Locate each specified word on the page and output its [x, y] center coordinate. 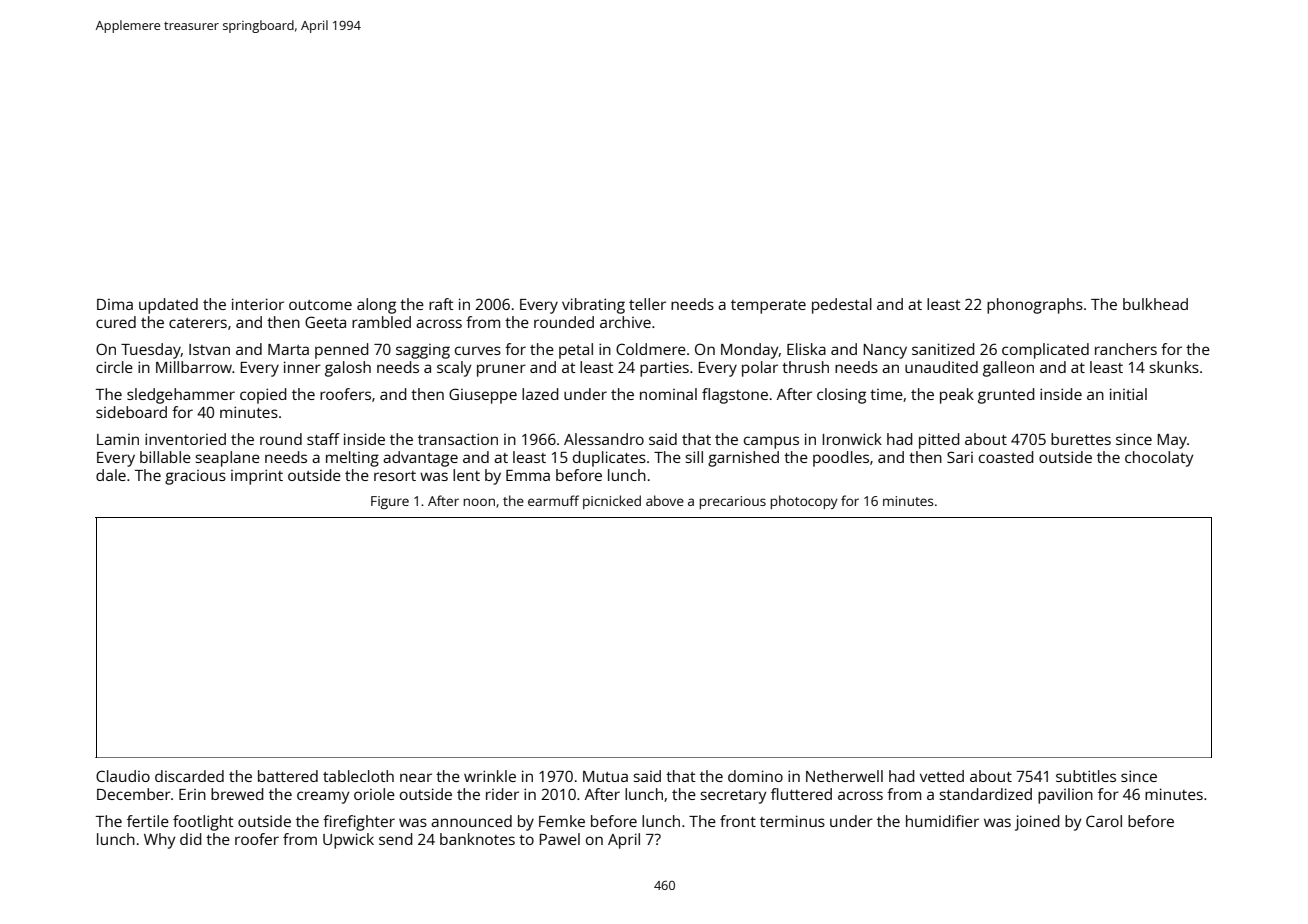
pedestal [842, 306]
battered [288, 776]
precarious [732, 502]
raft [441, 304]
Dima [115, 304]
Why [160, 841]
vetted [942, 776]
